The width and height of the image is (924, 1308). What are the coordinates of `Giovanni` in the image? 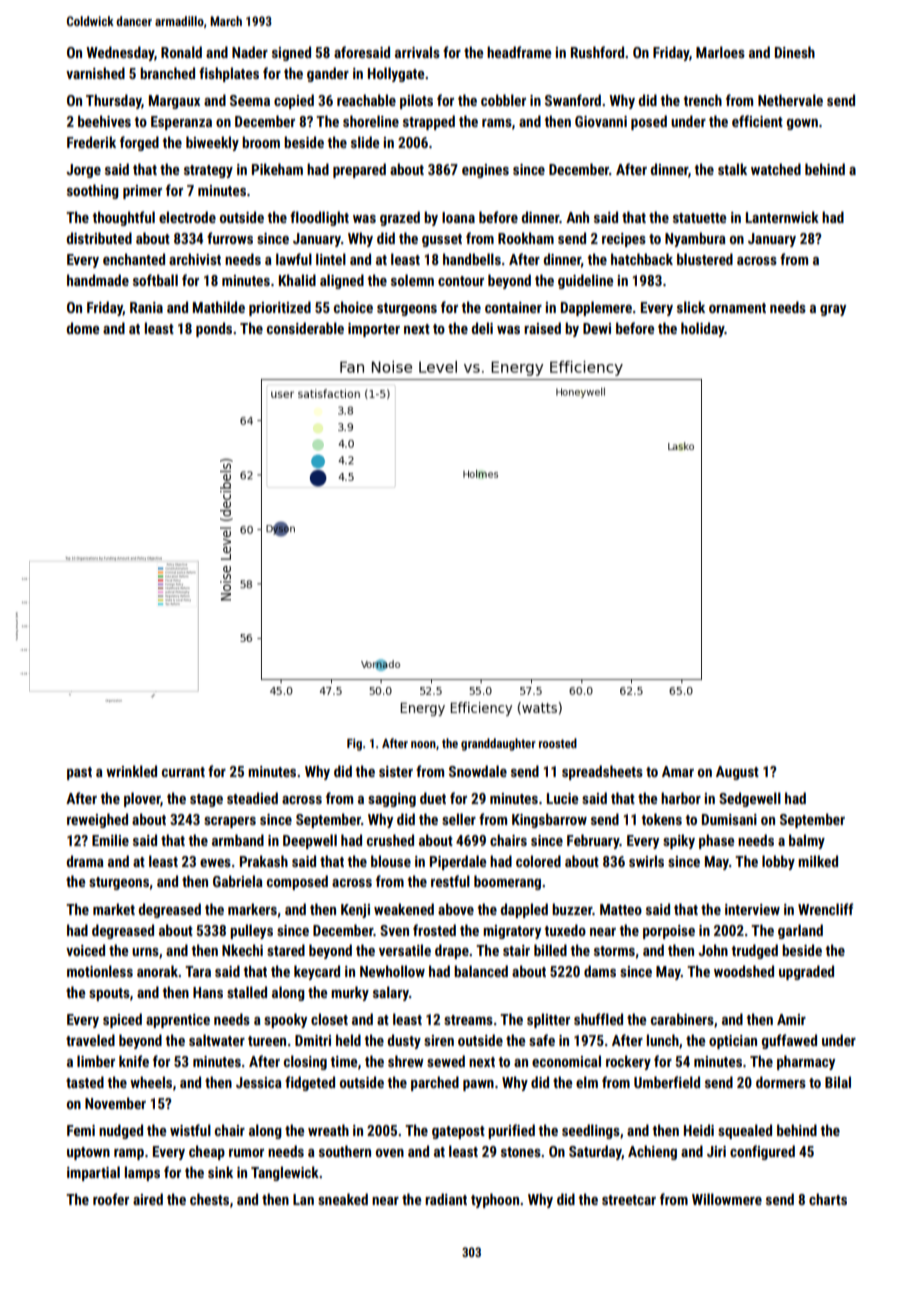 It's located at (601, 121).
